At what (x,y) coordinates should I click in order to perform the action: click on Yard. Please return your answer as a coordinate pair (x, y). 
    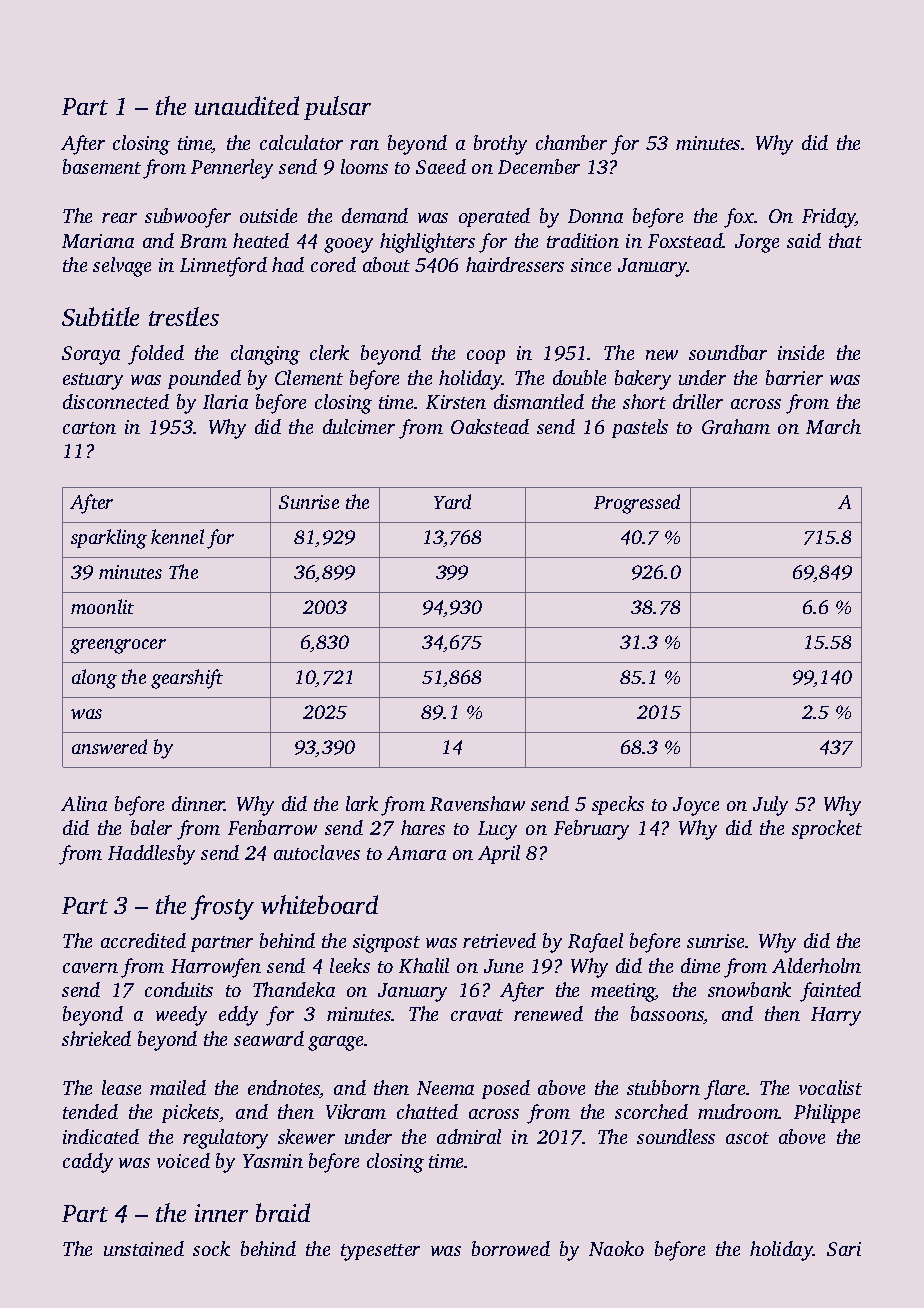
    Looking at the image, I should click on (452, 501).
